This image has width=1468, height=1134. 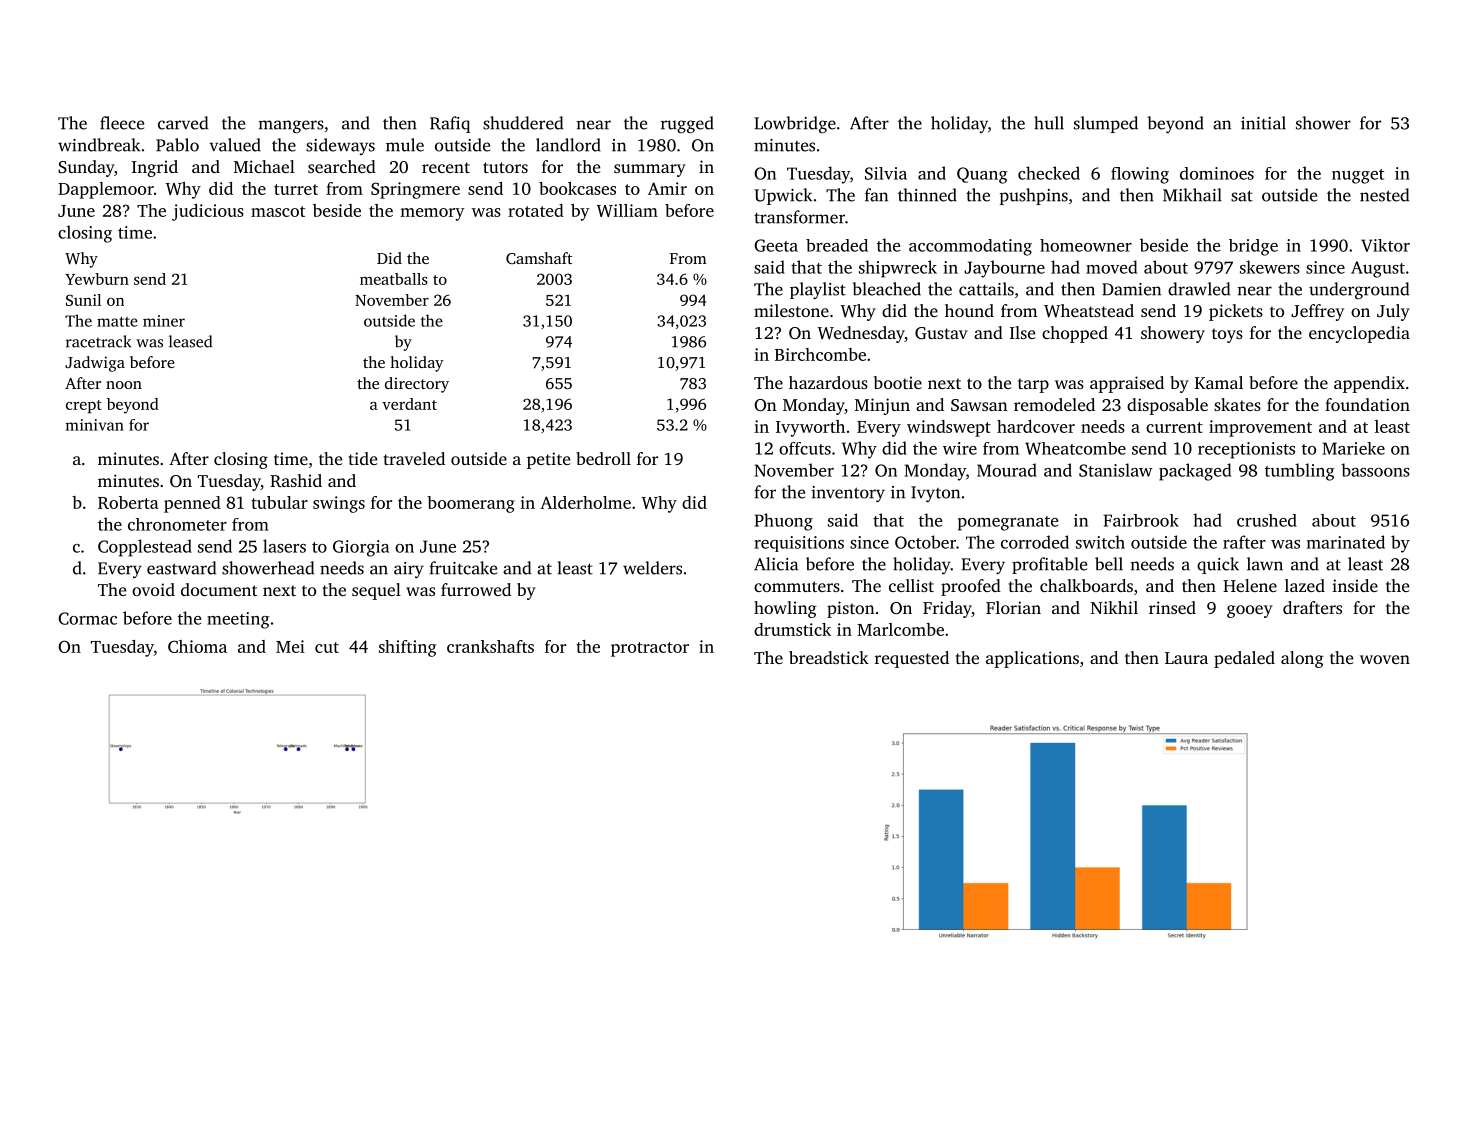 I want to click on Dapplemoor, so click(x=106, y=190).
